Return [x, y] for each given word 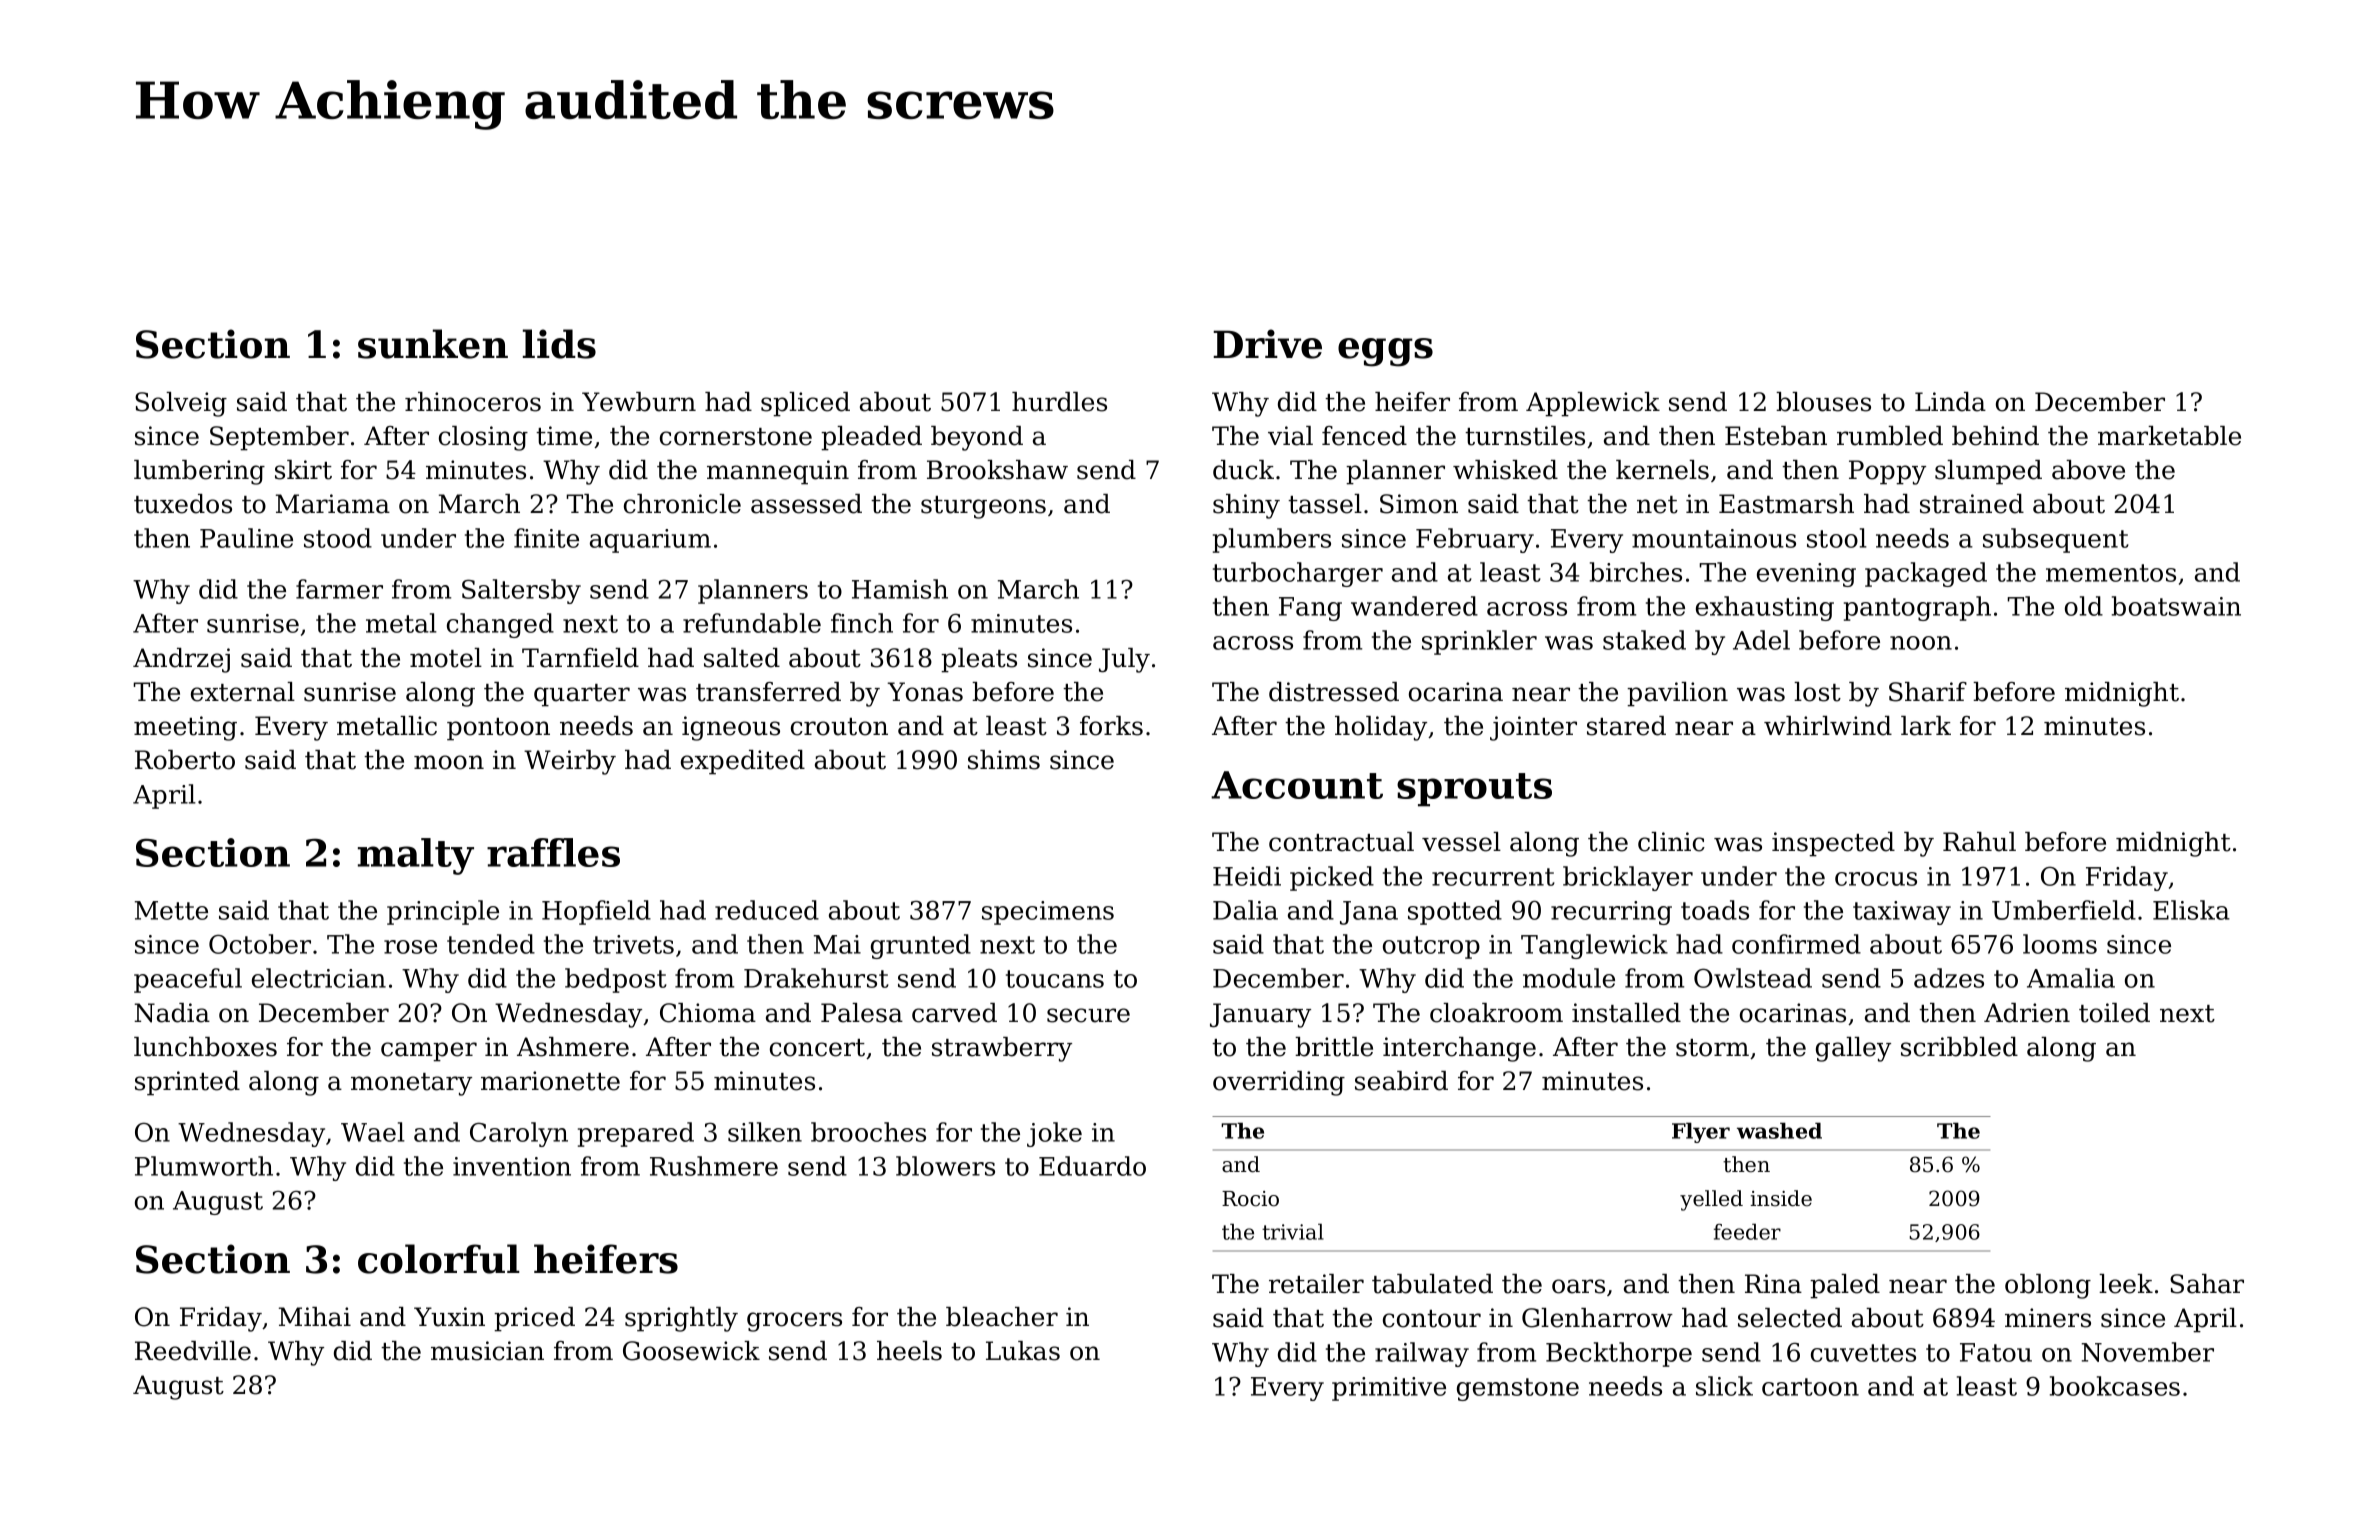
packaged [1926, 574]
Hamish [900, 589]
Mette [171, 910]
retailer [1316, 1284]
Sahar [2207, 1284]
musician [487, 1351]
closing [483, 438]
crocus [1876, 879]
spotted [1455, 912]
